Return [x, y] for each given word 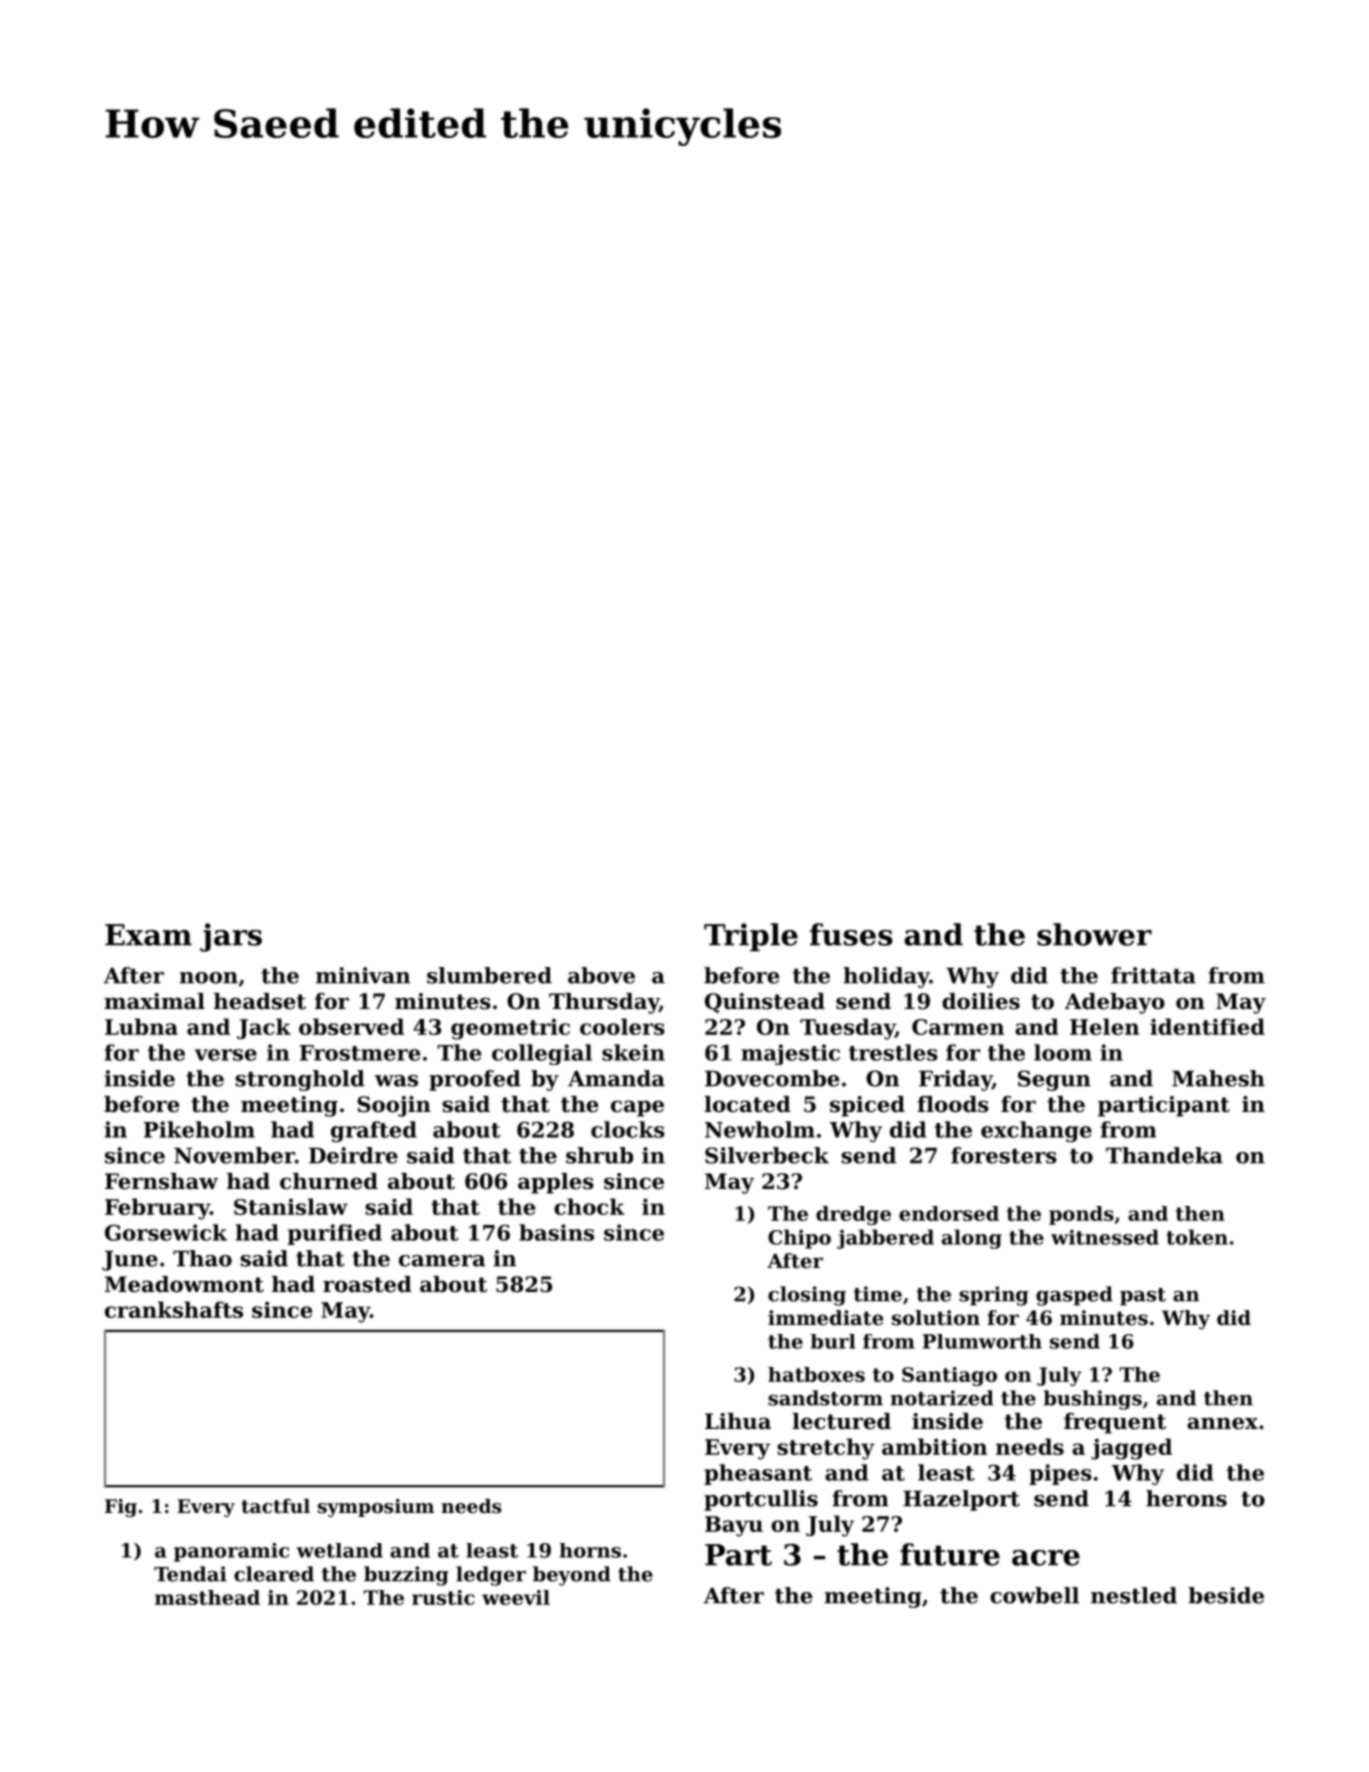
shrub [599, 1155]
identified [1207, 1026]
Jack [264, 1028]
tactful [275, 1506]
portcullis [761, 1500]
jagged [1131, 1449]
